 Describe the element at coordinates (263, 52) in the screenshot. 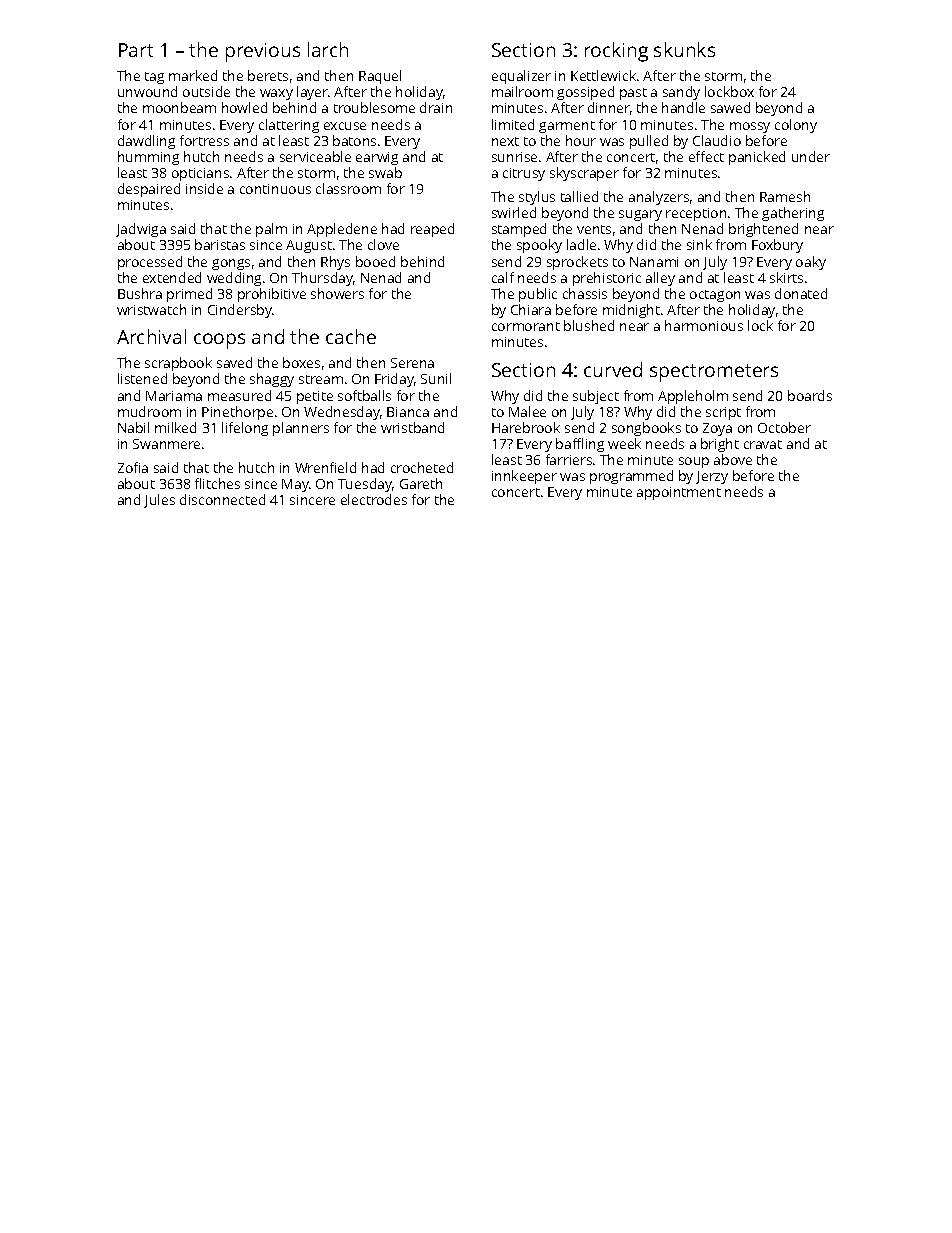

I see `previous` at that location.
